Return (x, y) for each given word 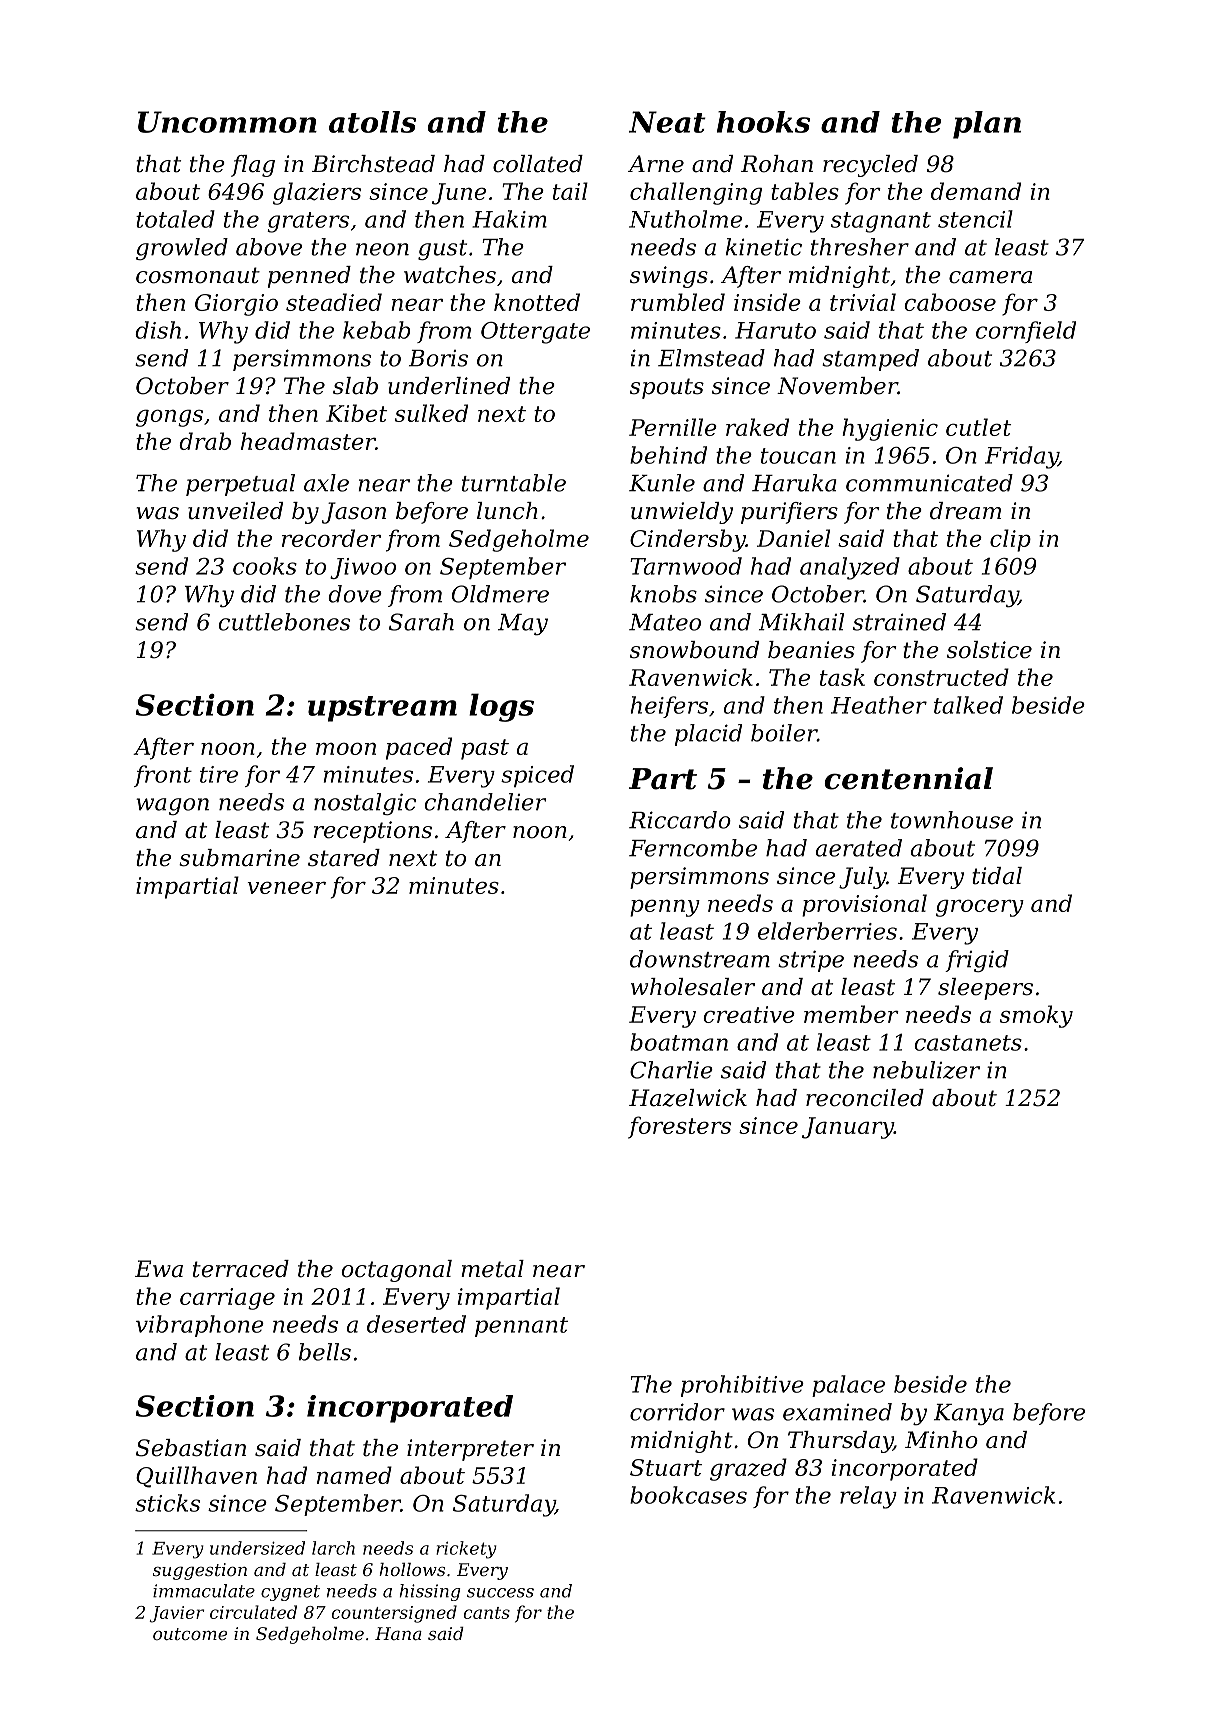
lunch (507, 511)
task (842, 677)
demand (976, 191)
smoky (1036, 1016)
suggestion (200, 1571)
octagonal (396, 1271)
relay (868, 1497)
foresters (679, 1127)
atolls (372, 122)
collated (538, 164)
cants (487, 1613)
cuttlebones (284, 622)
